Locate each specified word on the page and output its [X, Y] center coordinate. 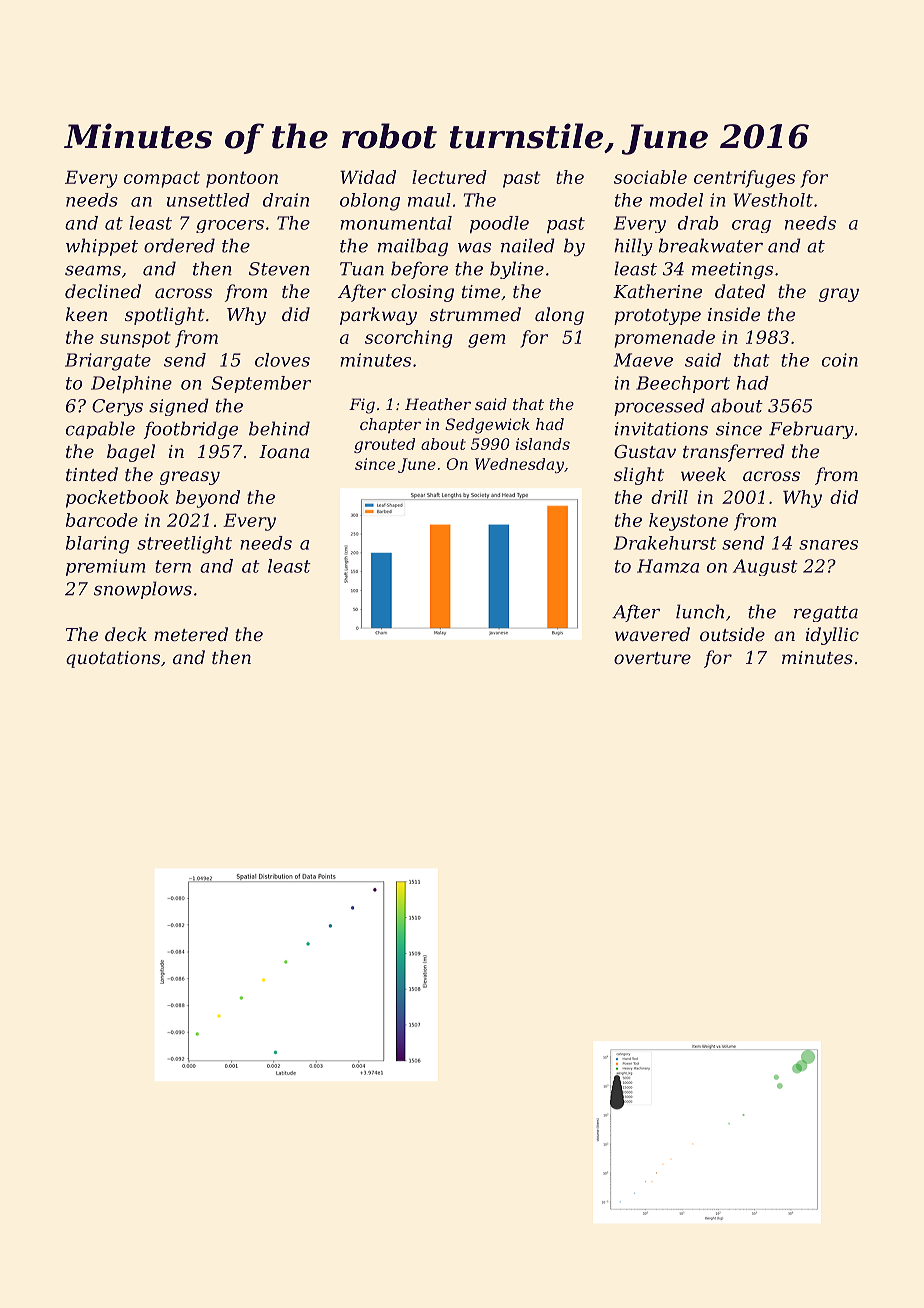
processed [659, 407]
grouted [384, 445]
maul [429, 200]
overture [652, 658]
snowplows [143, 590]
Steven [279, 269]
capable [100, 430]
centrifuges [744, 179]
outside [732, 634]
